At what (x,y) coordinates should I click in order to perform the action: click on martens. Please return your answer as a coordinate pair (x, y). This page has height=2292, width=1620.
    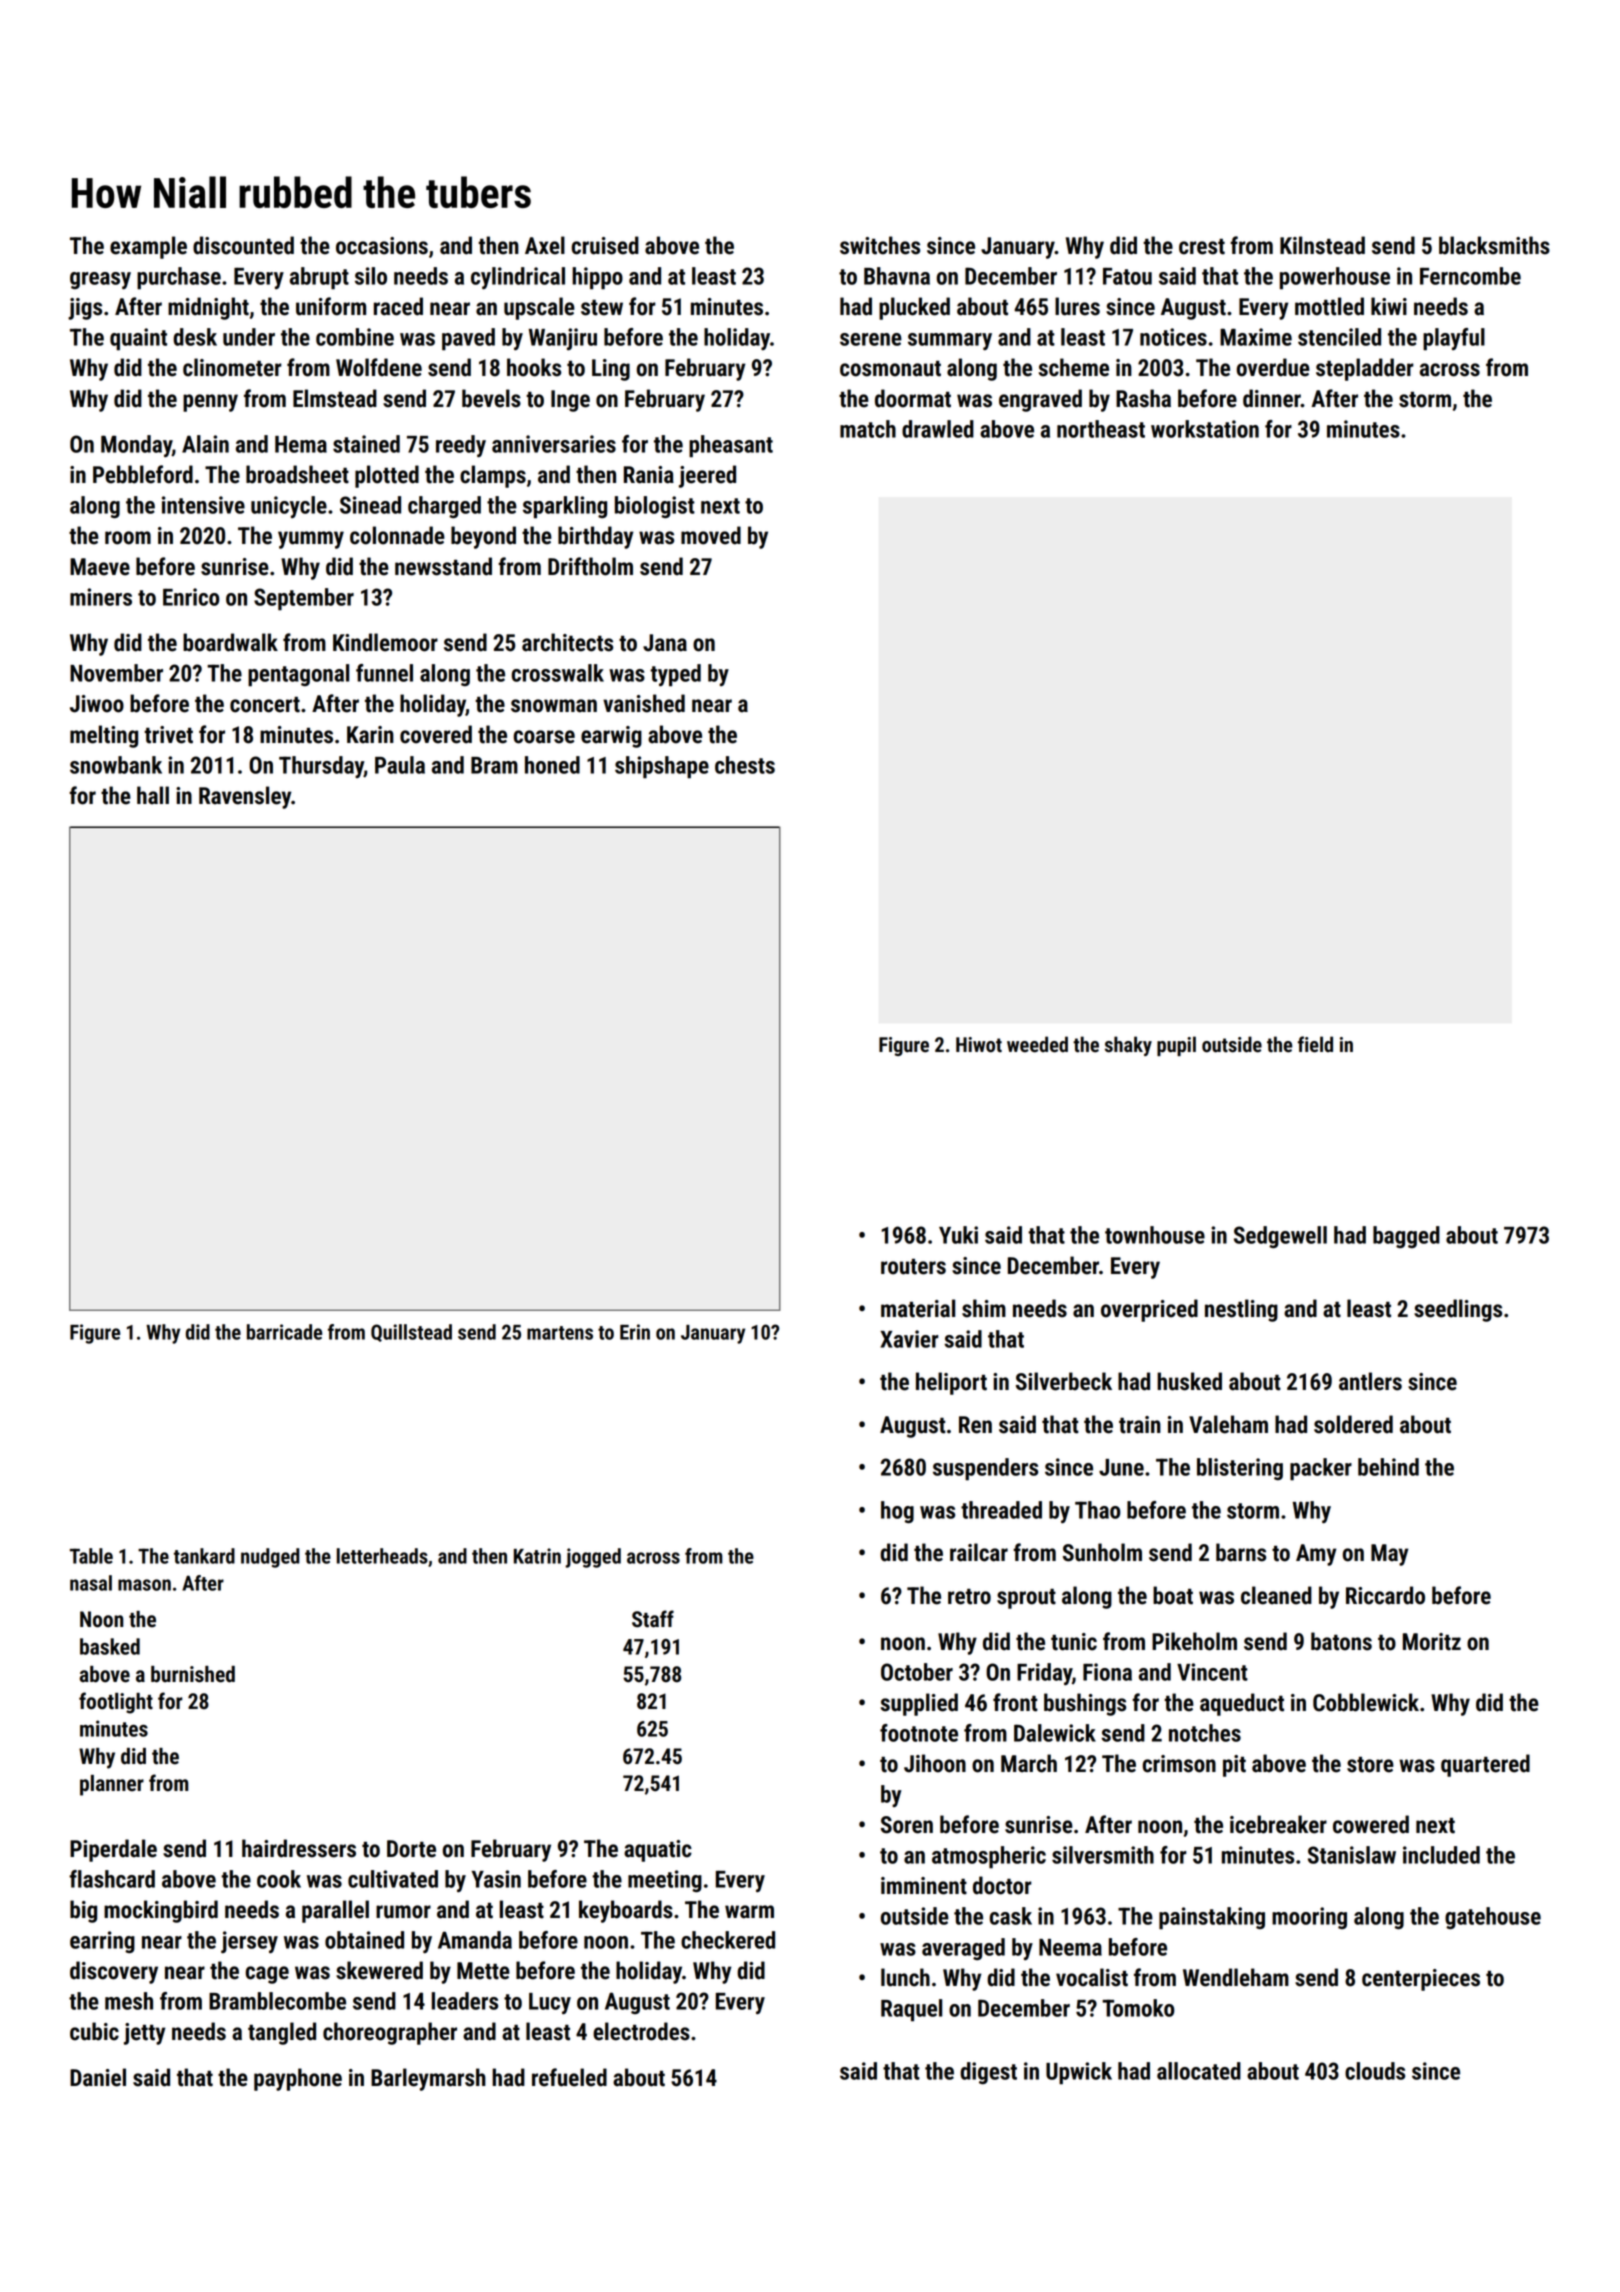
    Looking at the image, I should click on (560, 1333).
